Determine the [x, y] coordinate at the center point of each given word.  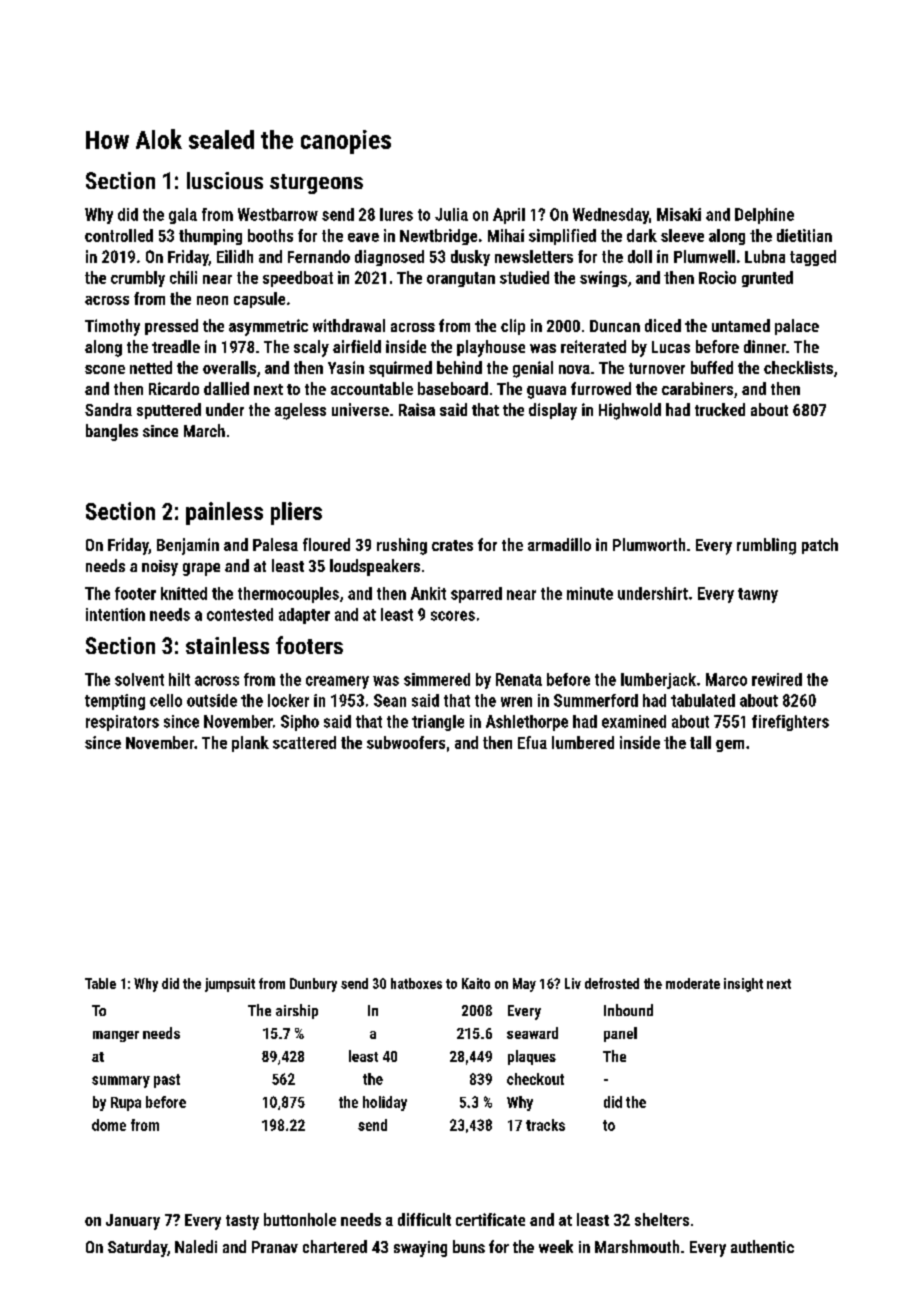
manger [116, 1036]
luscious [225, 180]
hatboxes [416, 983]
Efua [532, 742]
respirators [122, 723]
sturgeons [316, 184]
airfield [357, 346]
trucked [720, 409]
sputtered [169, 411]
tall [700, 742]
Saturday [137, 1248]
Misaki [679, 214]
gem [730, 746]
